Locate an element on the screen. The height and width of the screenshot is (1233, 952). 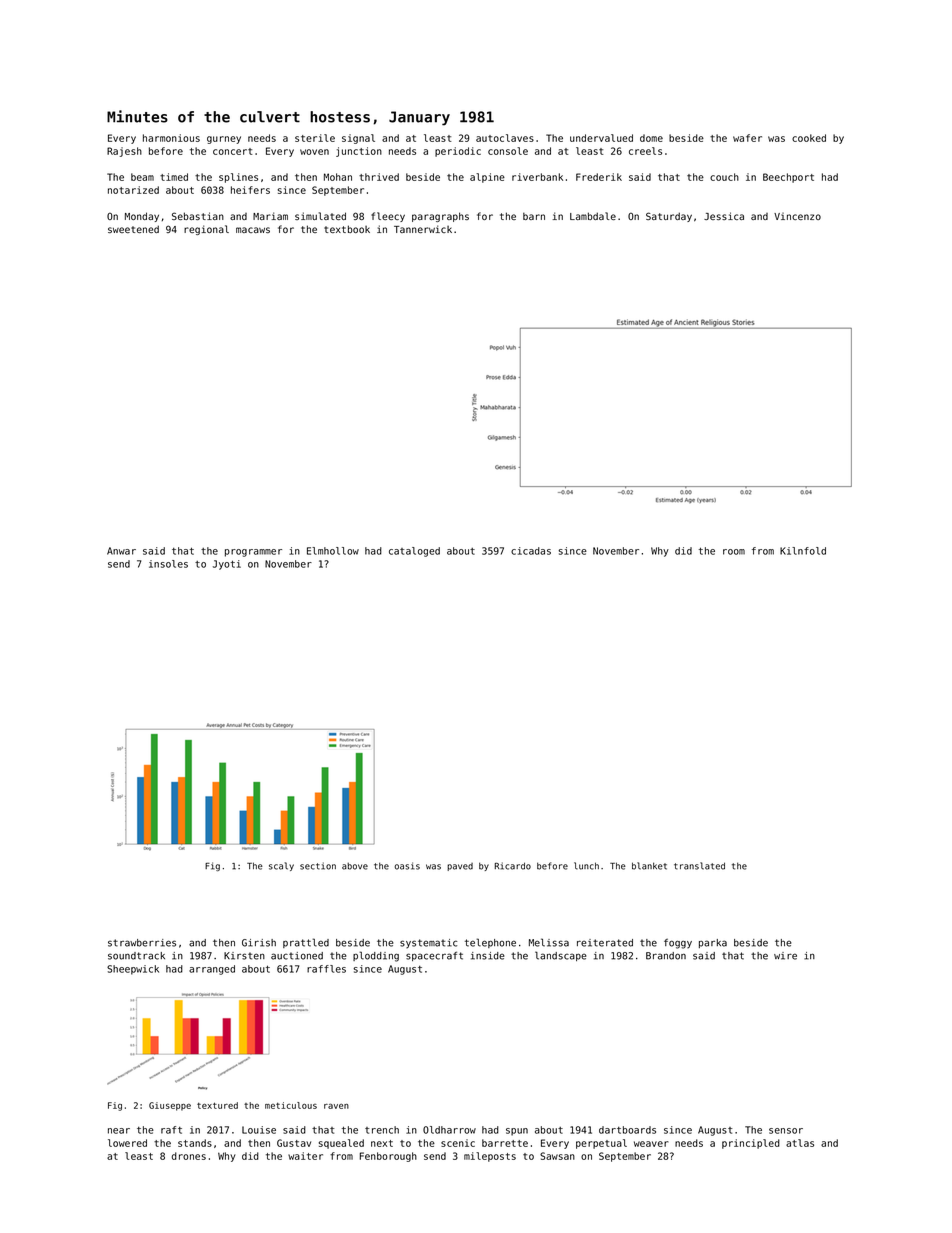
Giuseppe is located at coordinates (170, 1106).
